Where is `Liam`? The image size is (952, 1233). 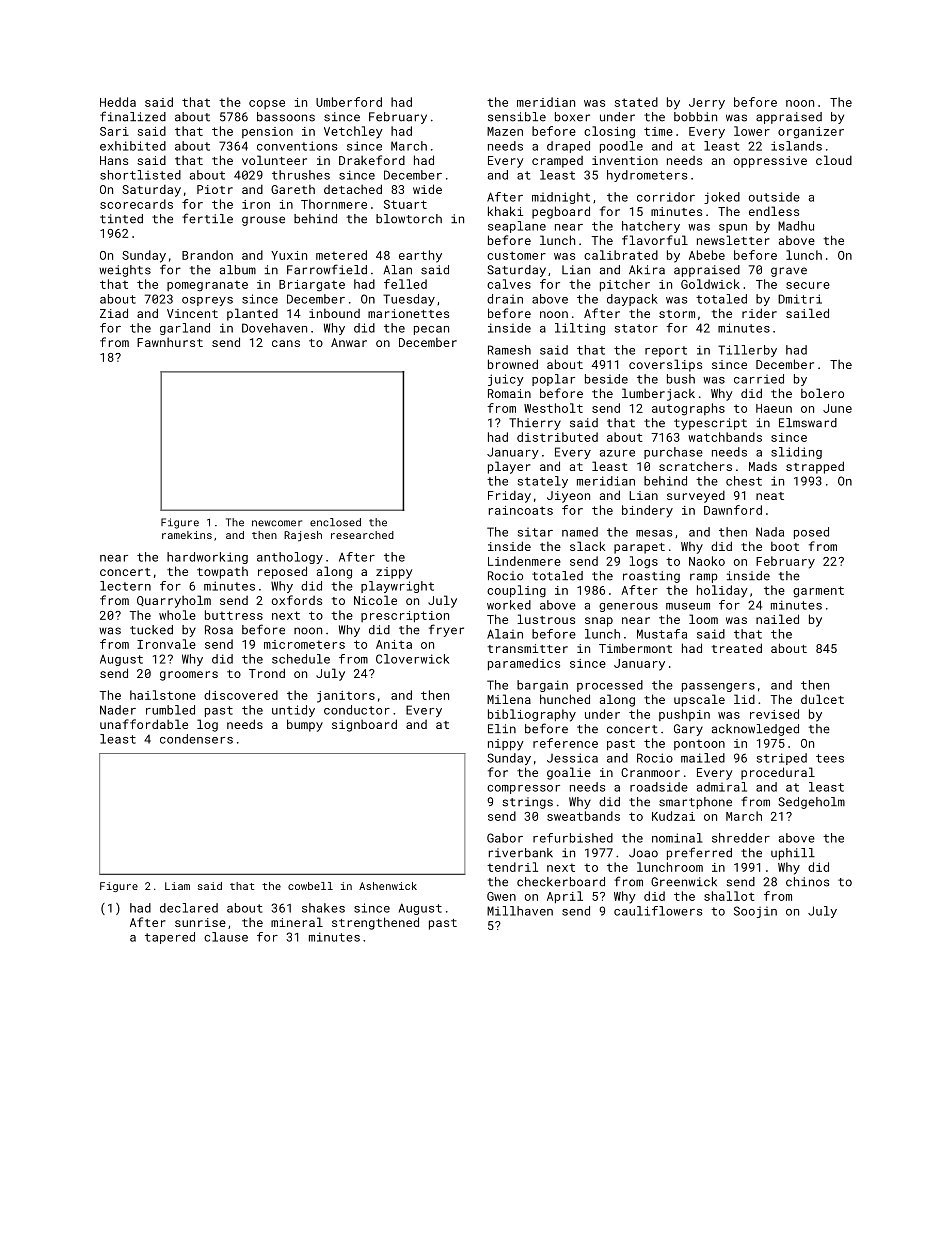 Liam is located at coordinates (177, 886).
